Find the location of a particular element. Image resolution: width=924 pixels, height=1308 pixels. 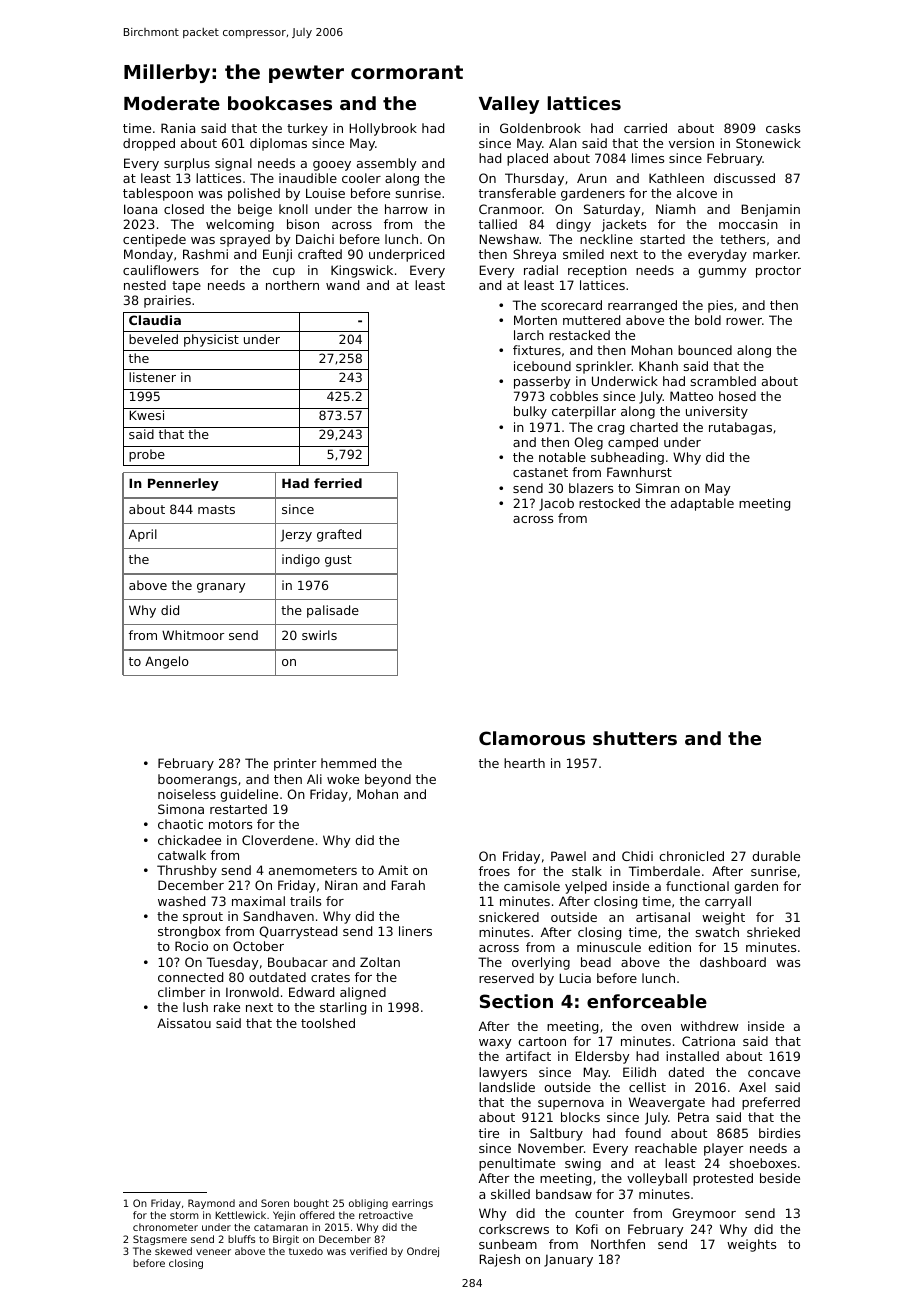

placed is located at coordinates (527, 159).
